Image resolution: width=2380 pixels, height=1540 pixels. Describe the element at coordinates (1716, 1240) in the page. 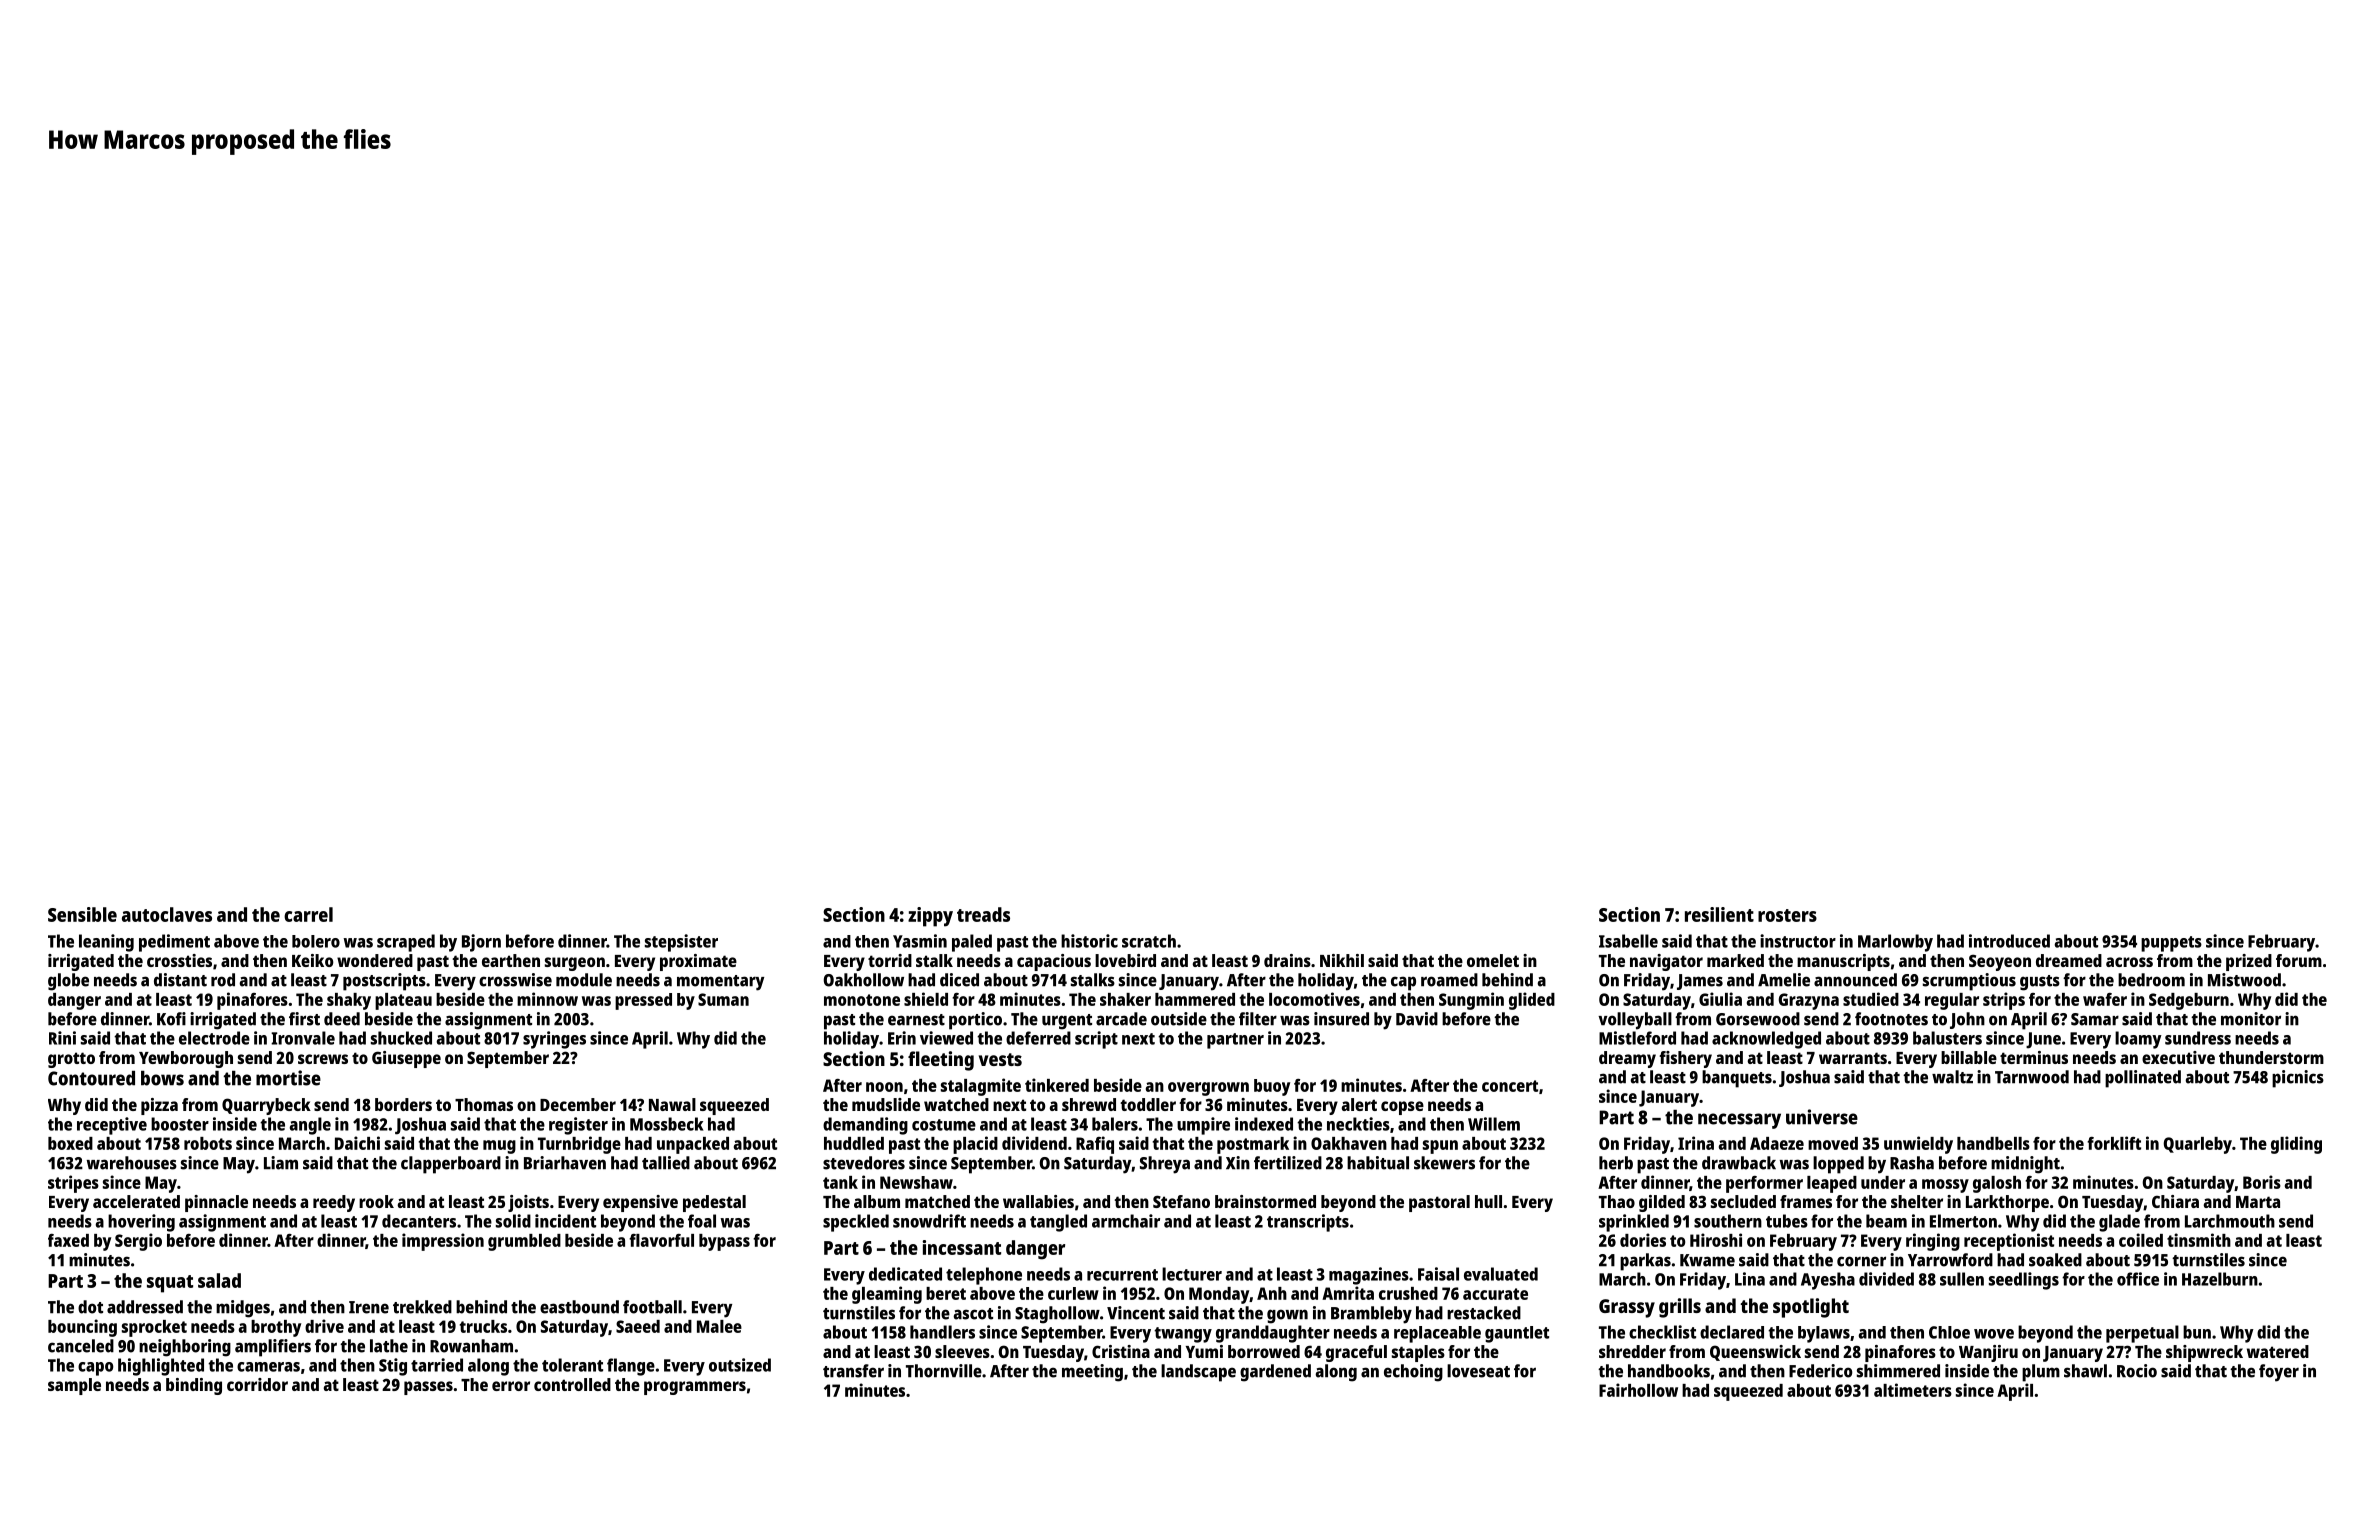

I see `Hiroshi` at that location.
